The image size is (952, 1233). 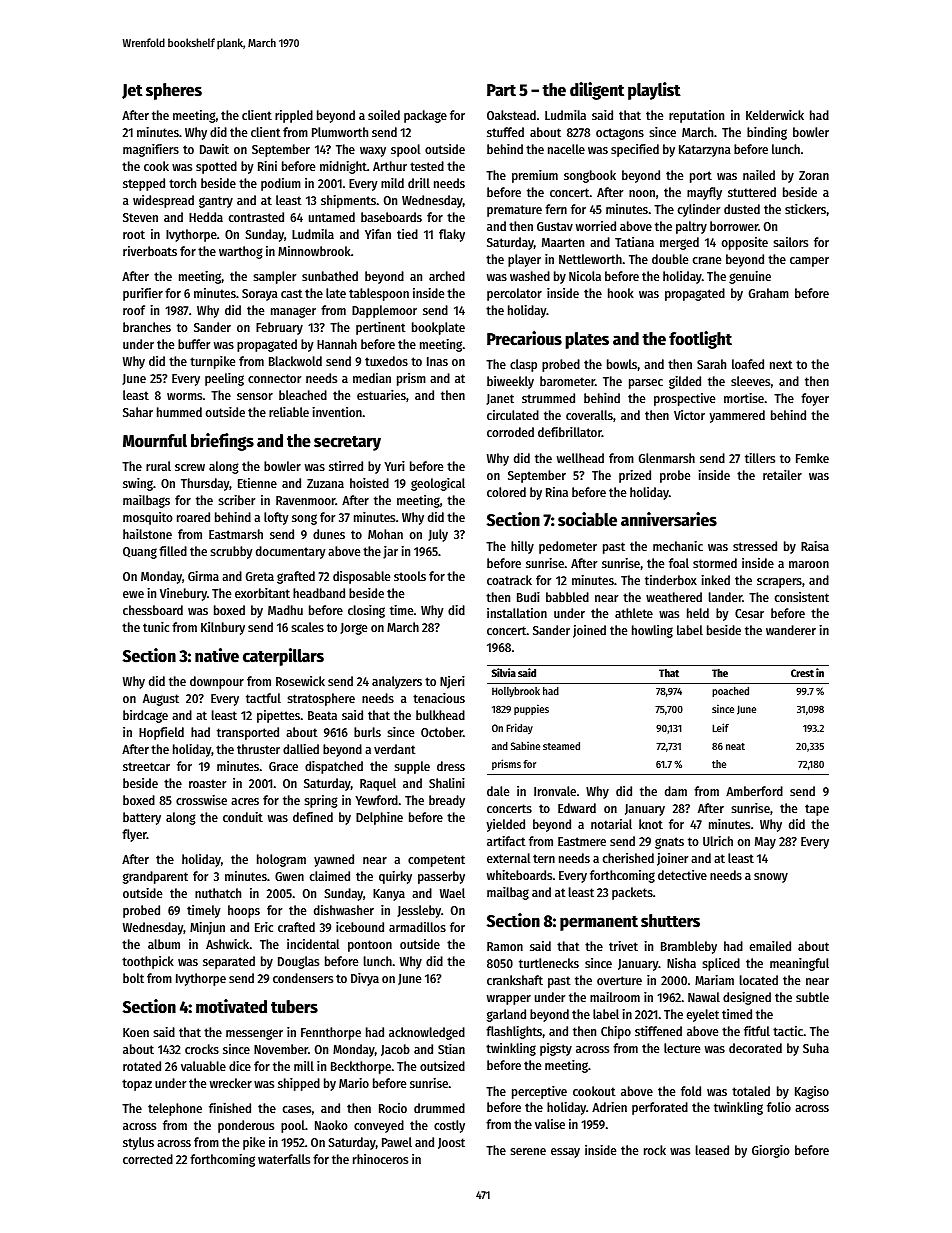 I want to click on Leif, so click(x=720, y=727).
